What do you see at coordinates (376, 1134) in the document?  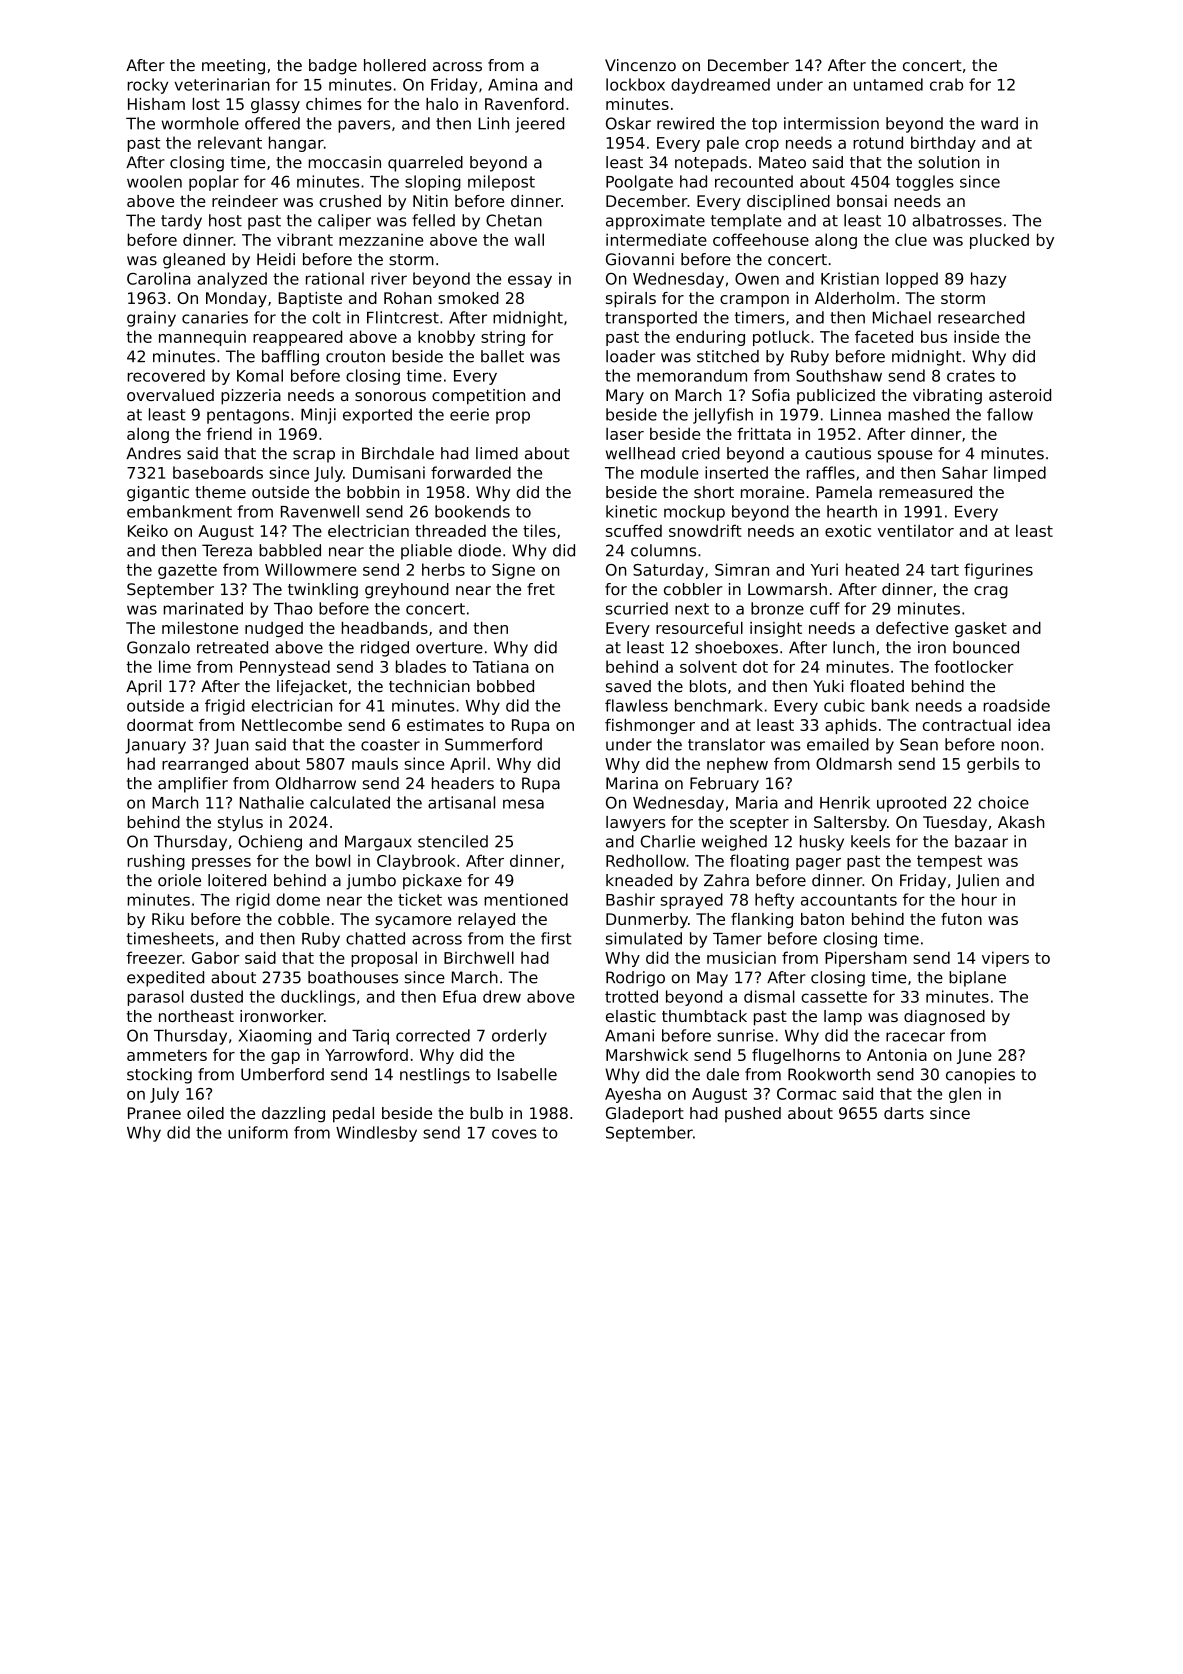 I see `Windlesby` at bounding box center [376, 1134].
